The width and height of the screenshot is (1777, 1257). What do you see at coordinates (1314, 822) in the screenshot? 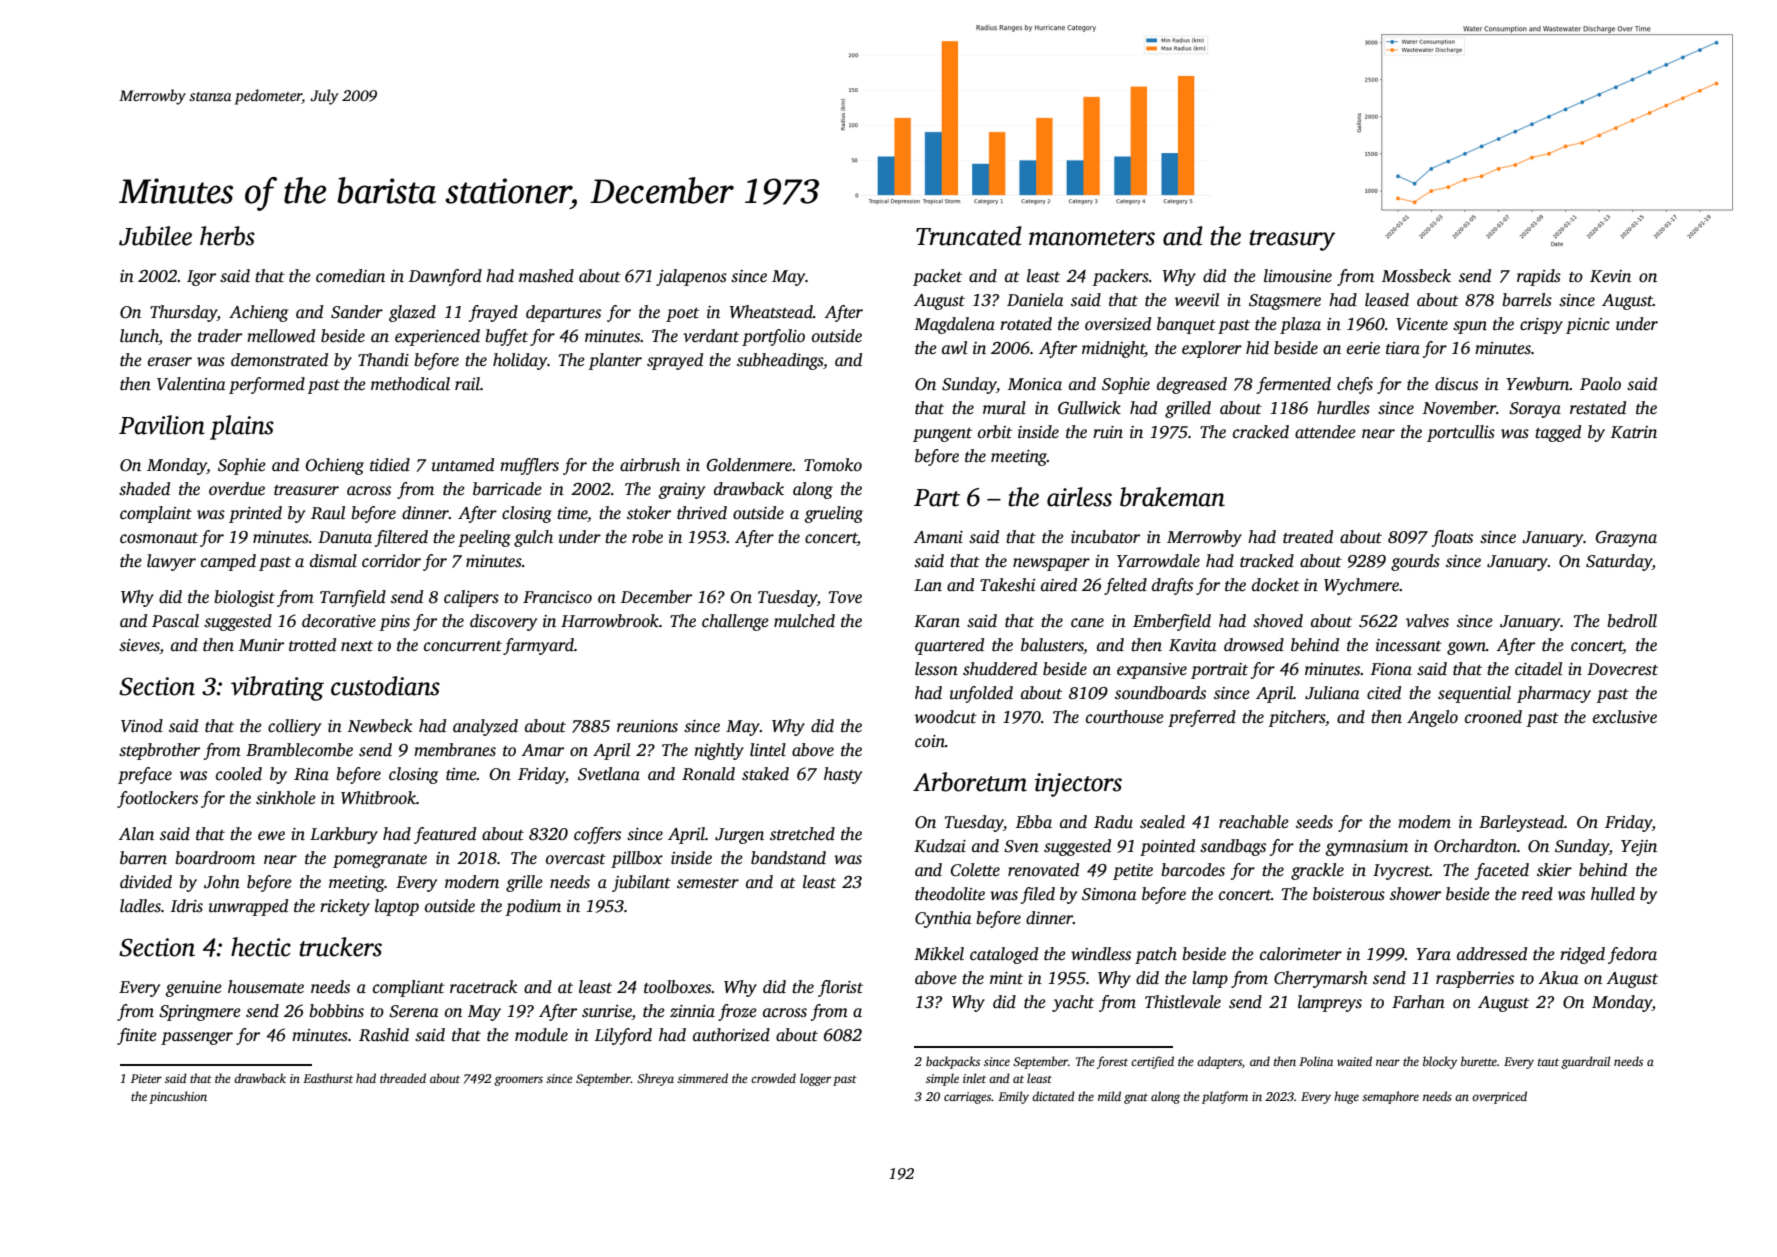
I see `seeds` at bounding box center [1314, 822].
